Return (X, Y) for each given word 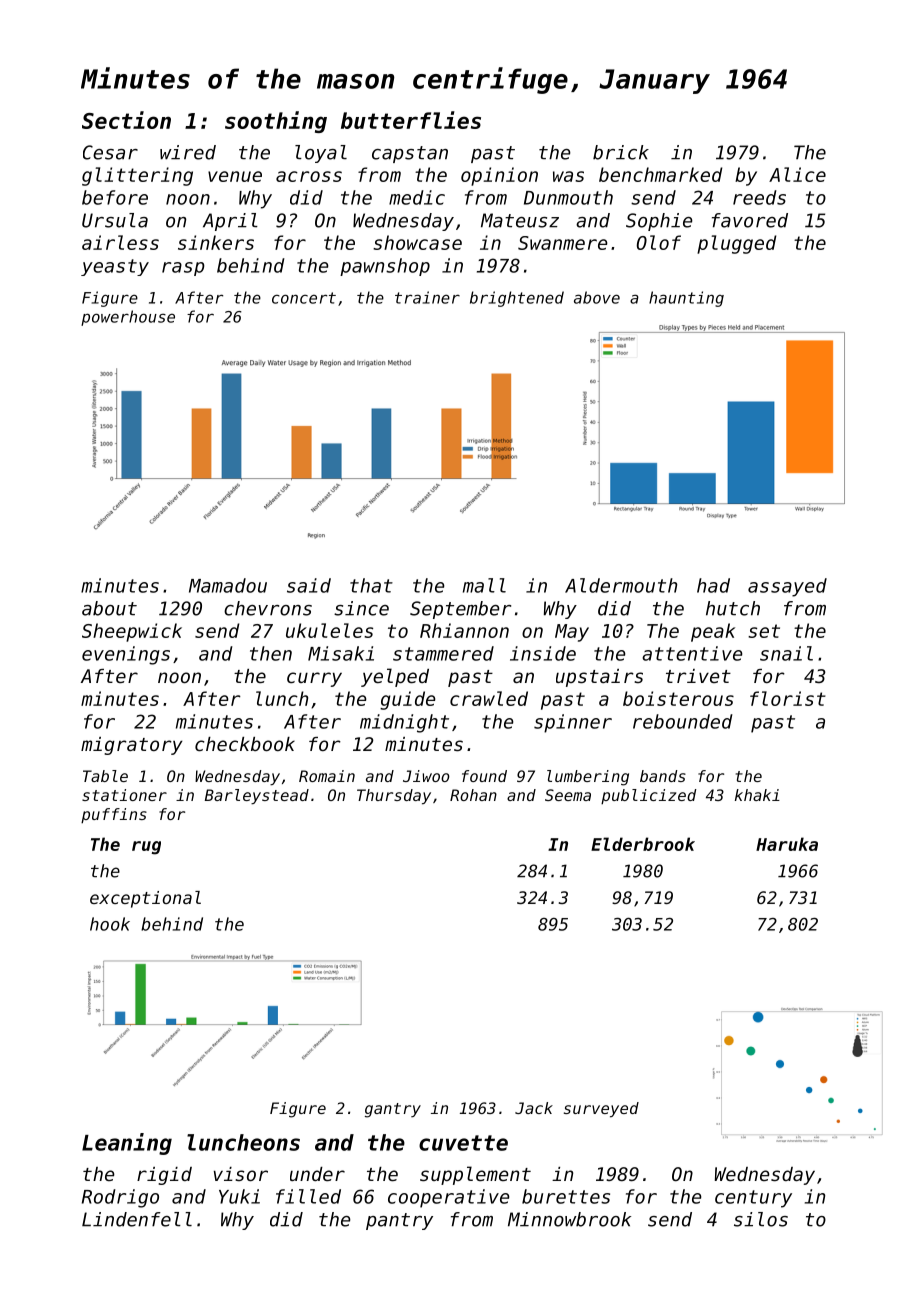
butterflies (411, 120)
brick (621, 152)
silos (761, 1219)
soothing (276, 122)
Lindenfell (137, 1219)
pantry (399, 1221)
